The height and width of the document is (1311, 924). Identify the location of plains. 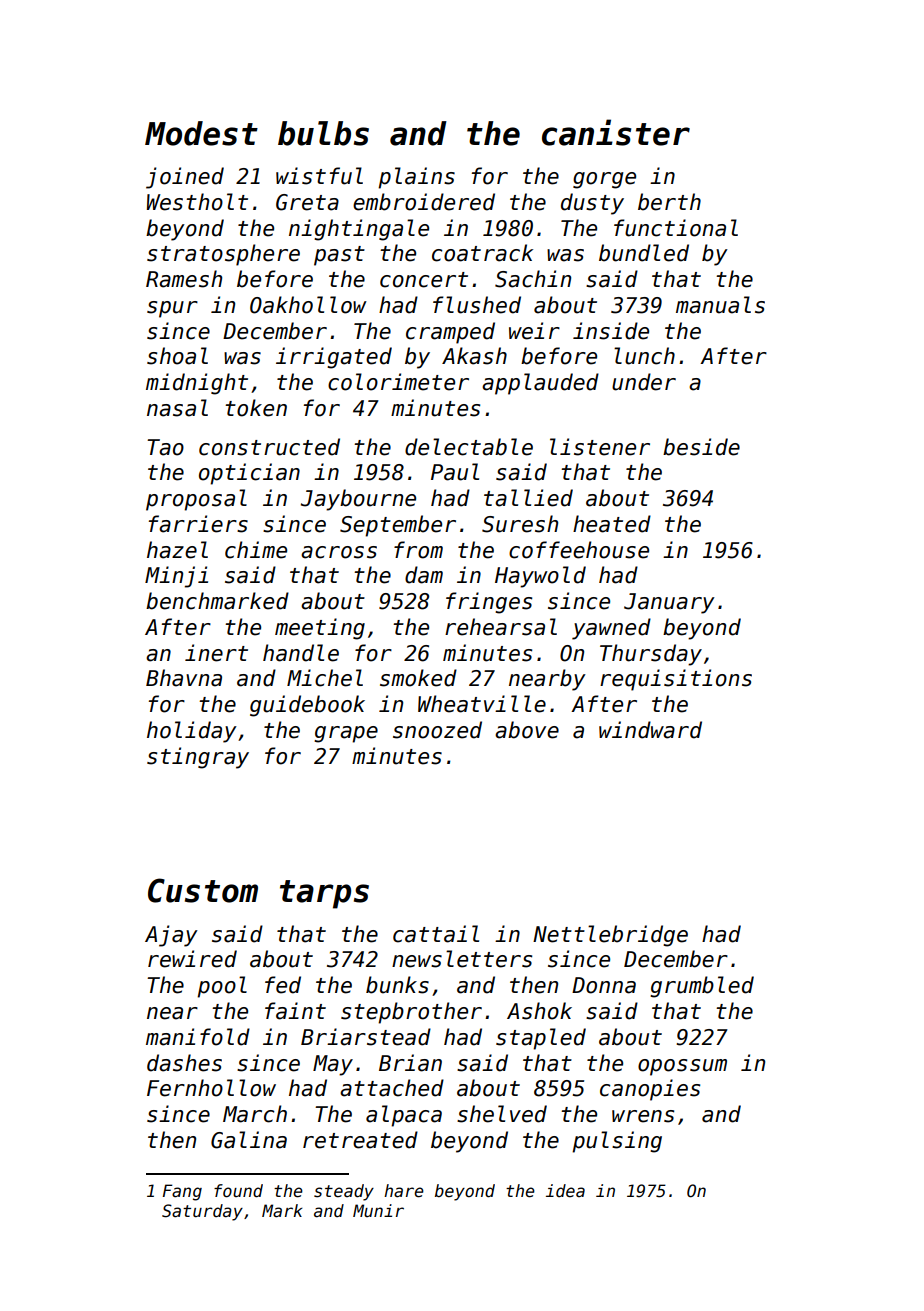
(416, 178).
